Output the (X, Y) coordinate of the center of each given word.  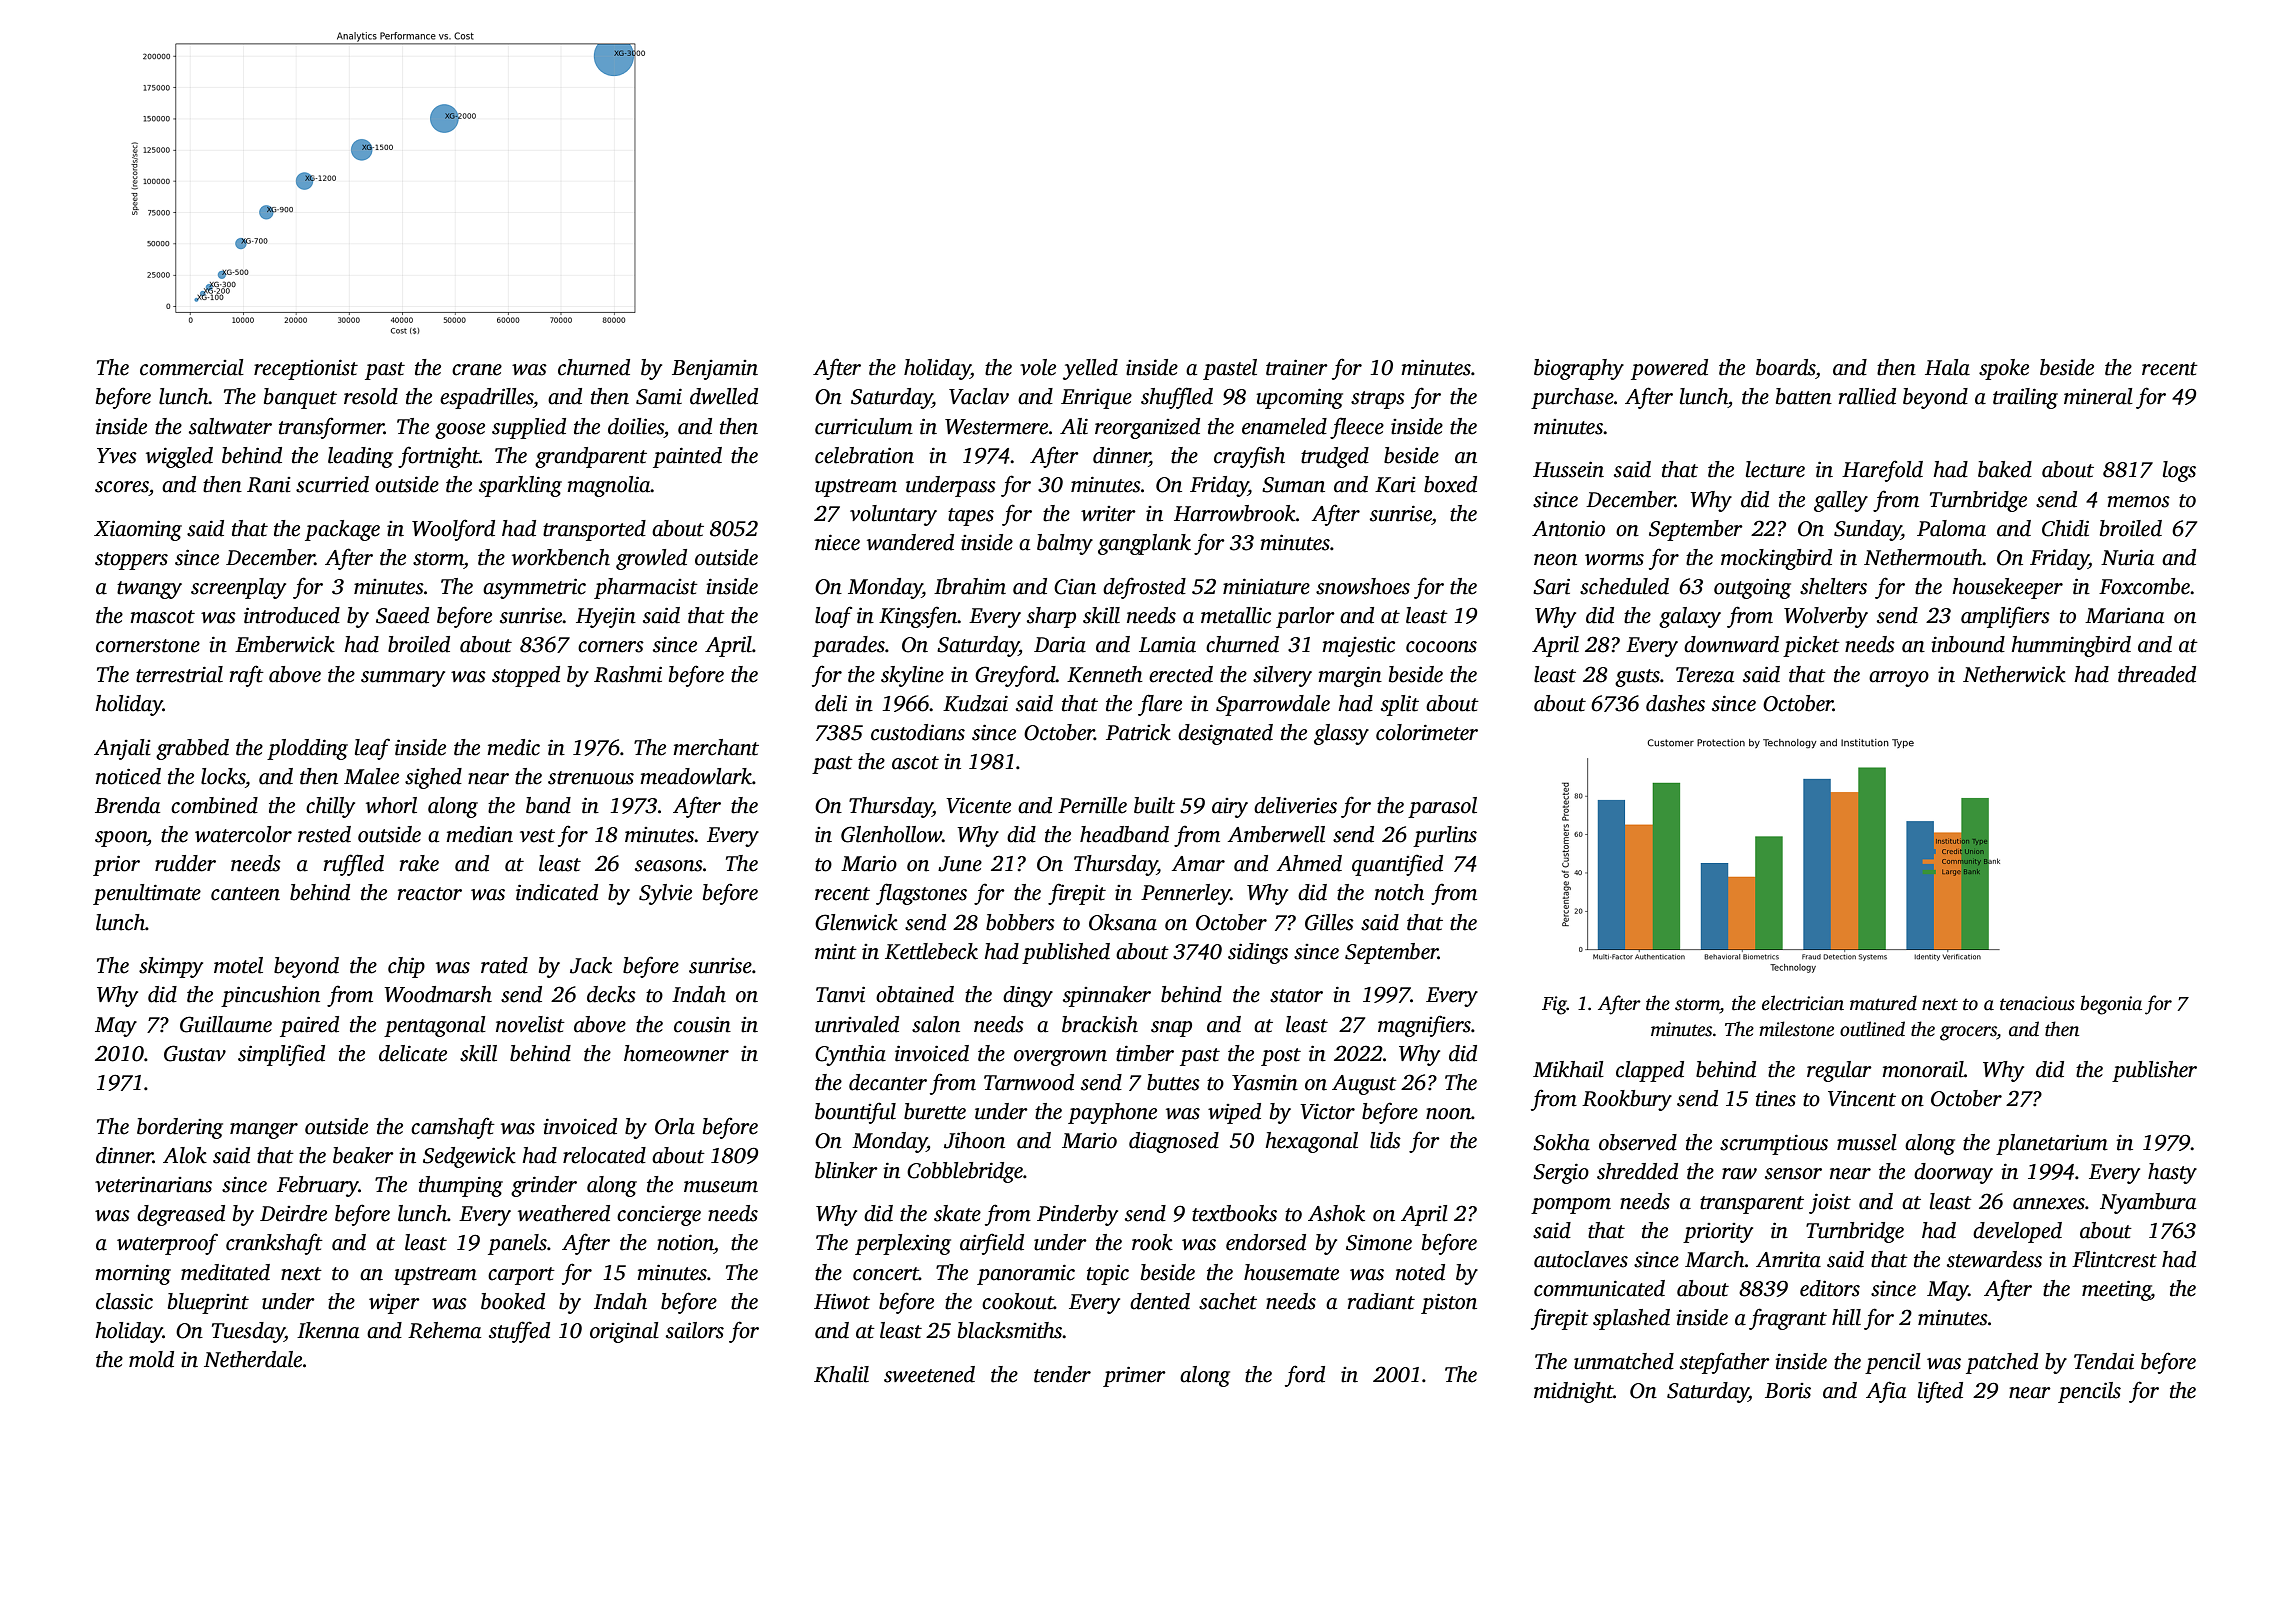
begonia (2111, 1005)
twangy (149, 590)
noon (1448, 1114)
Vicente (978, 805)
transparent (1752, 1205)
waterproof (167, 1244)
